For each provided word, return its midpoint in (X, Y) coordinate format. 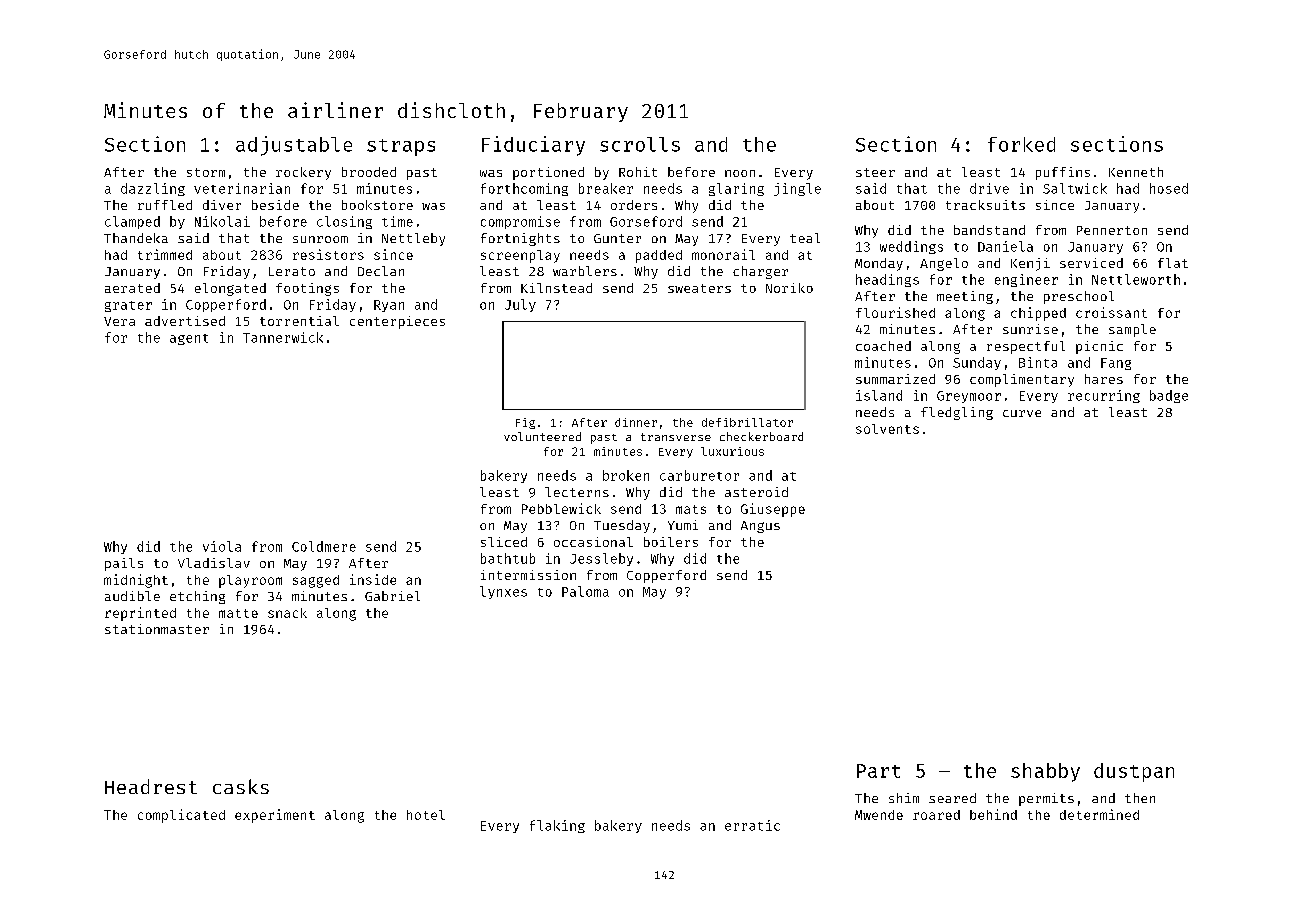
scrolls (640, 144)
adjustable (294, 146)
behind (993, 814)
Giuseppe (773, 510)
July (520, 305)
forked (1021, 144)
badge (1169, 396)
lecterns (577, 492)
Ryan (389, 306)
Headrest (151, 786)
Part (878, 771)
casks (241, 786)
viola (222, 546)
